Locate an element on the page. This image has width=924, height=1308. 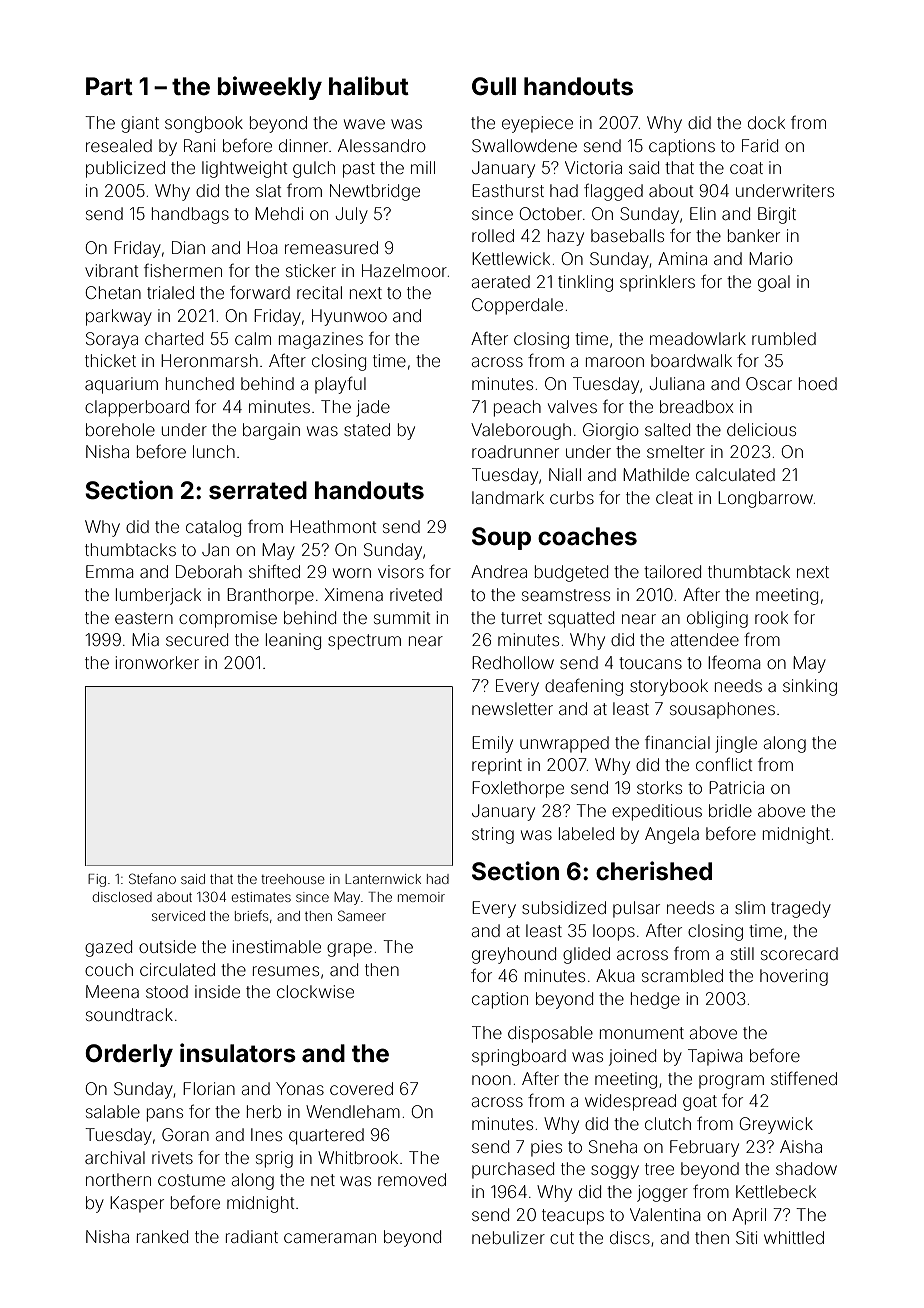
maroon is located at coordinates (615, 362).
